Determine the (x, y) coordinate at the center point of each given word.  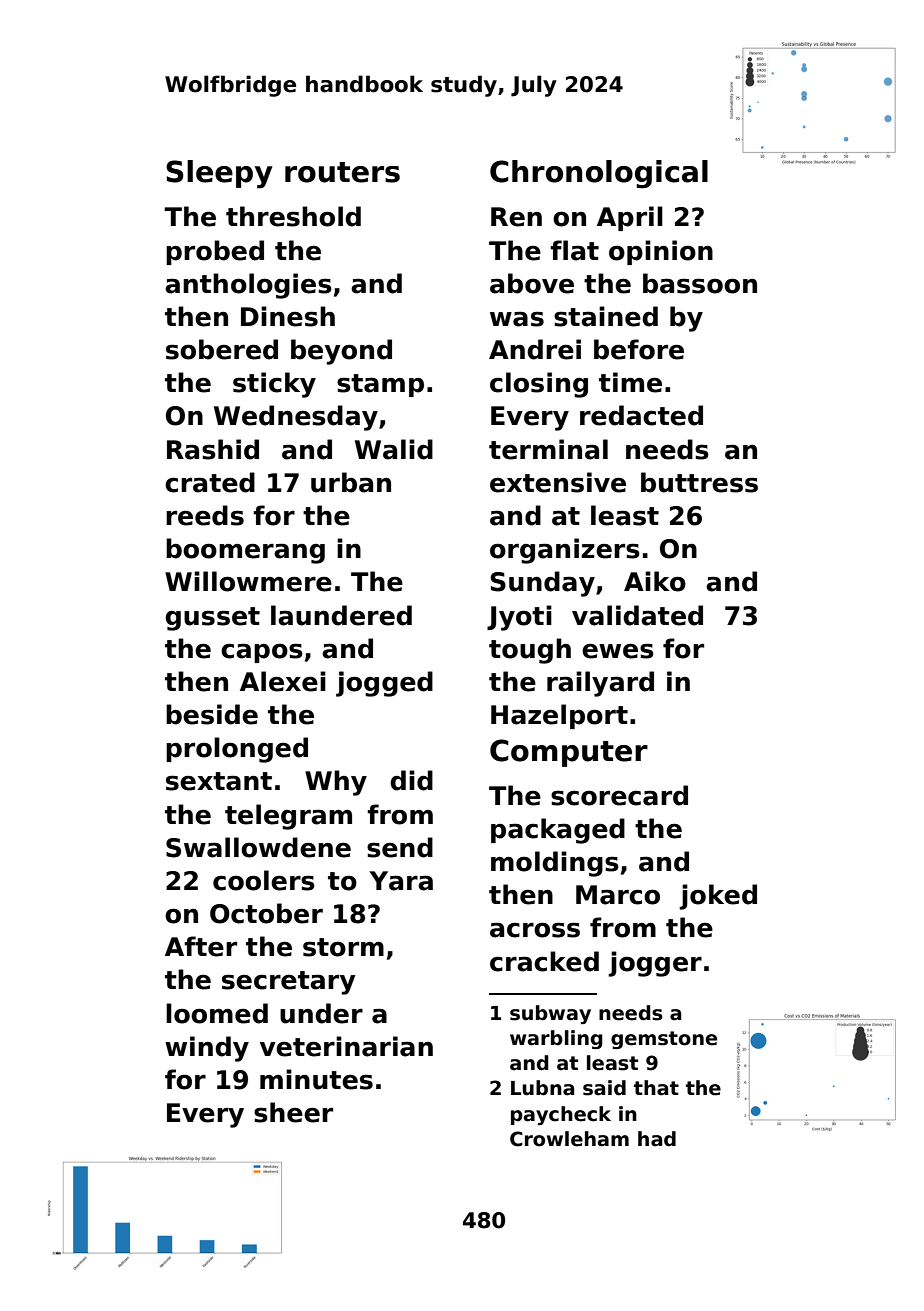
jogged (384, 684)
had (657, 1139)
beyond (341, 352)
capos (262, 653)
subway (550, 1014)
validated (637, 615)
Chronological (599, 174)
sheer (293, 1112)
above (532, 283)
